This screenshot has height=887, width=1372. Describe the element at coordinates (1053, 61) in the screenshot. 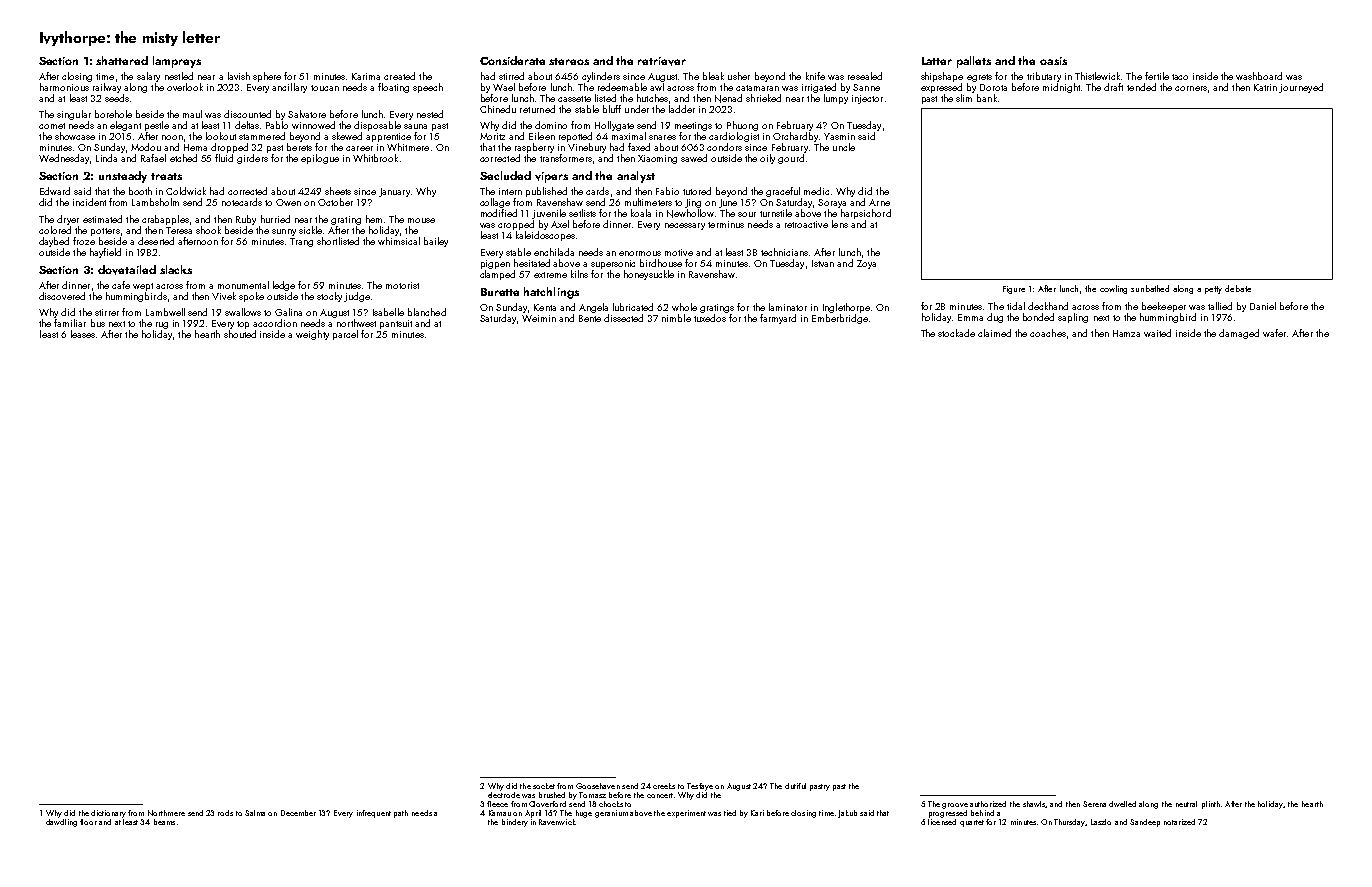

I see `oasis` at that location.
